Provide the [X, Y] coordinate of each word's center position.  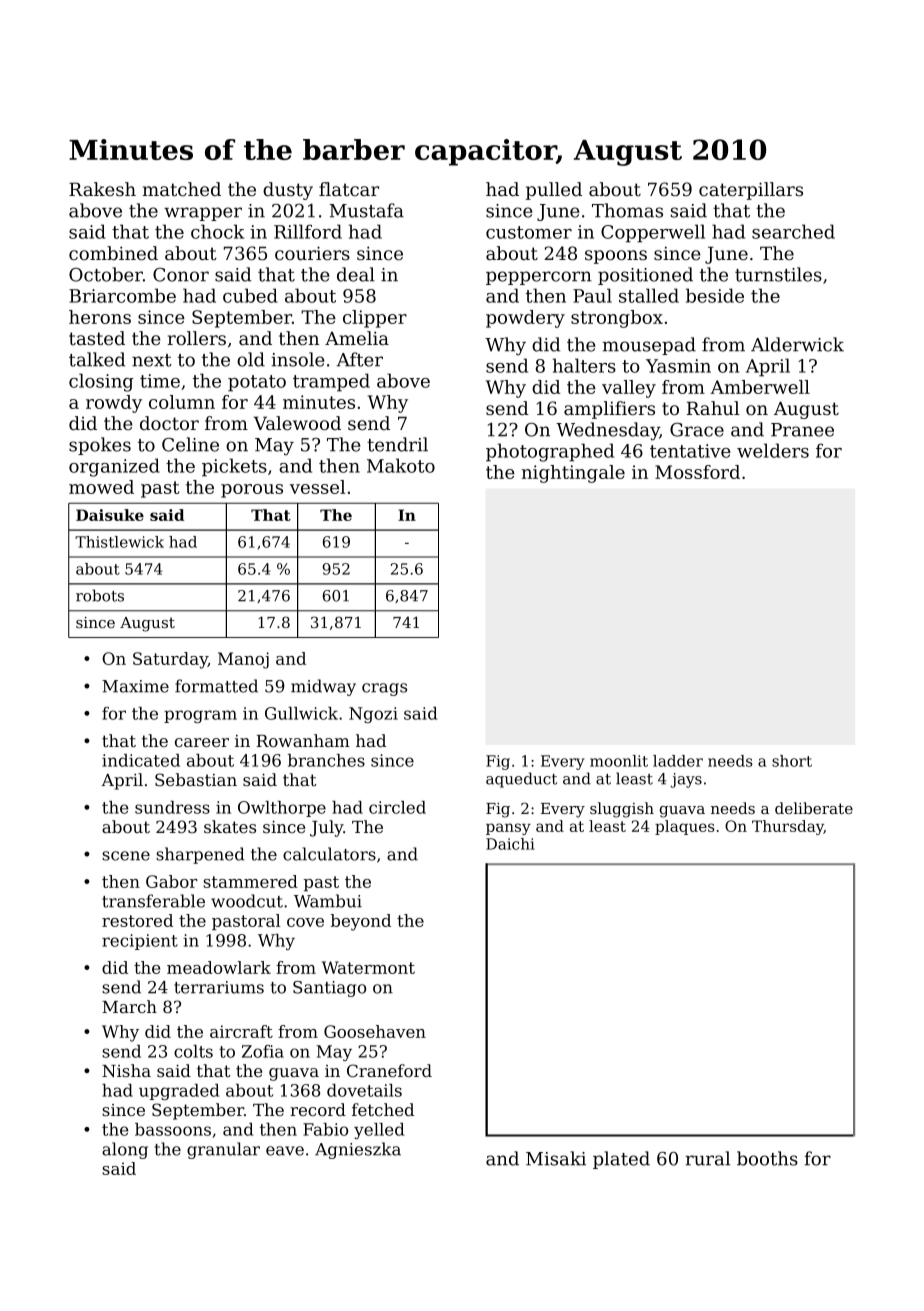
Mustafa [366, 210]
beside [715, 295]
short [792, 761]
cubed [250, 295]
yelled [379, 1131]
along [125, 1150]
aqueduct [521, 780]
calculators [329, 854]
